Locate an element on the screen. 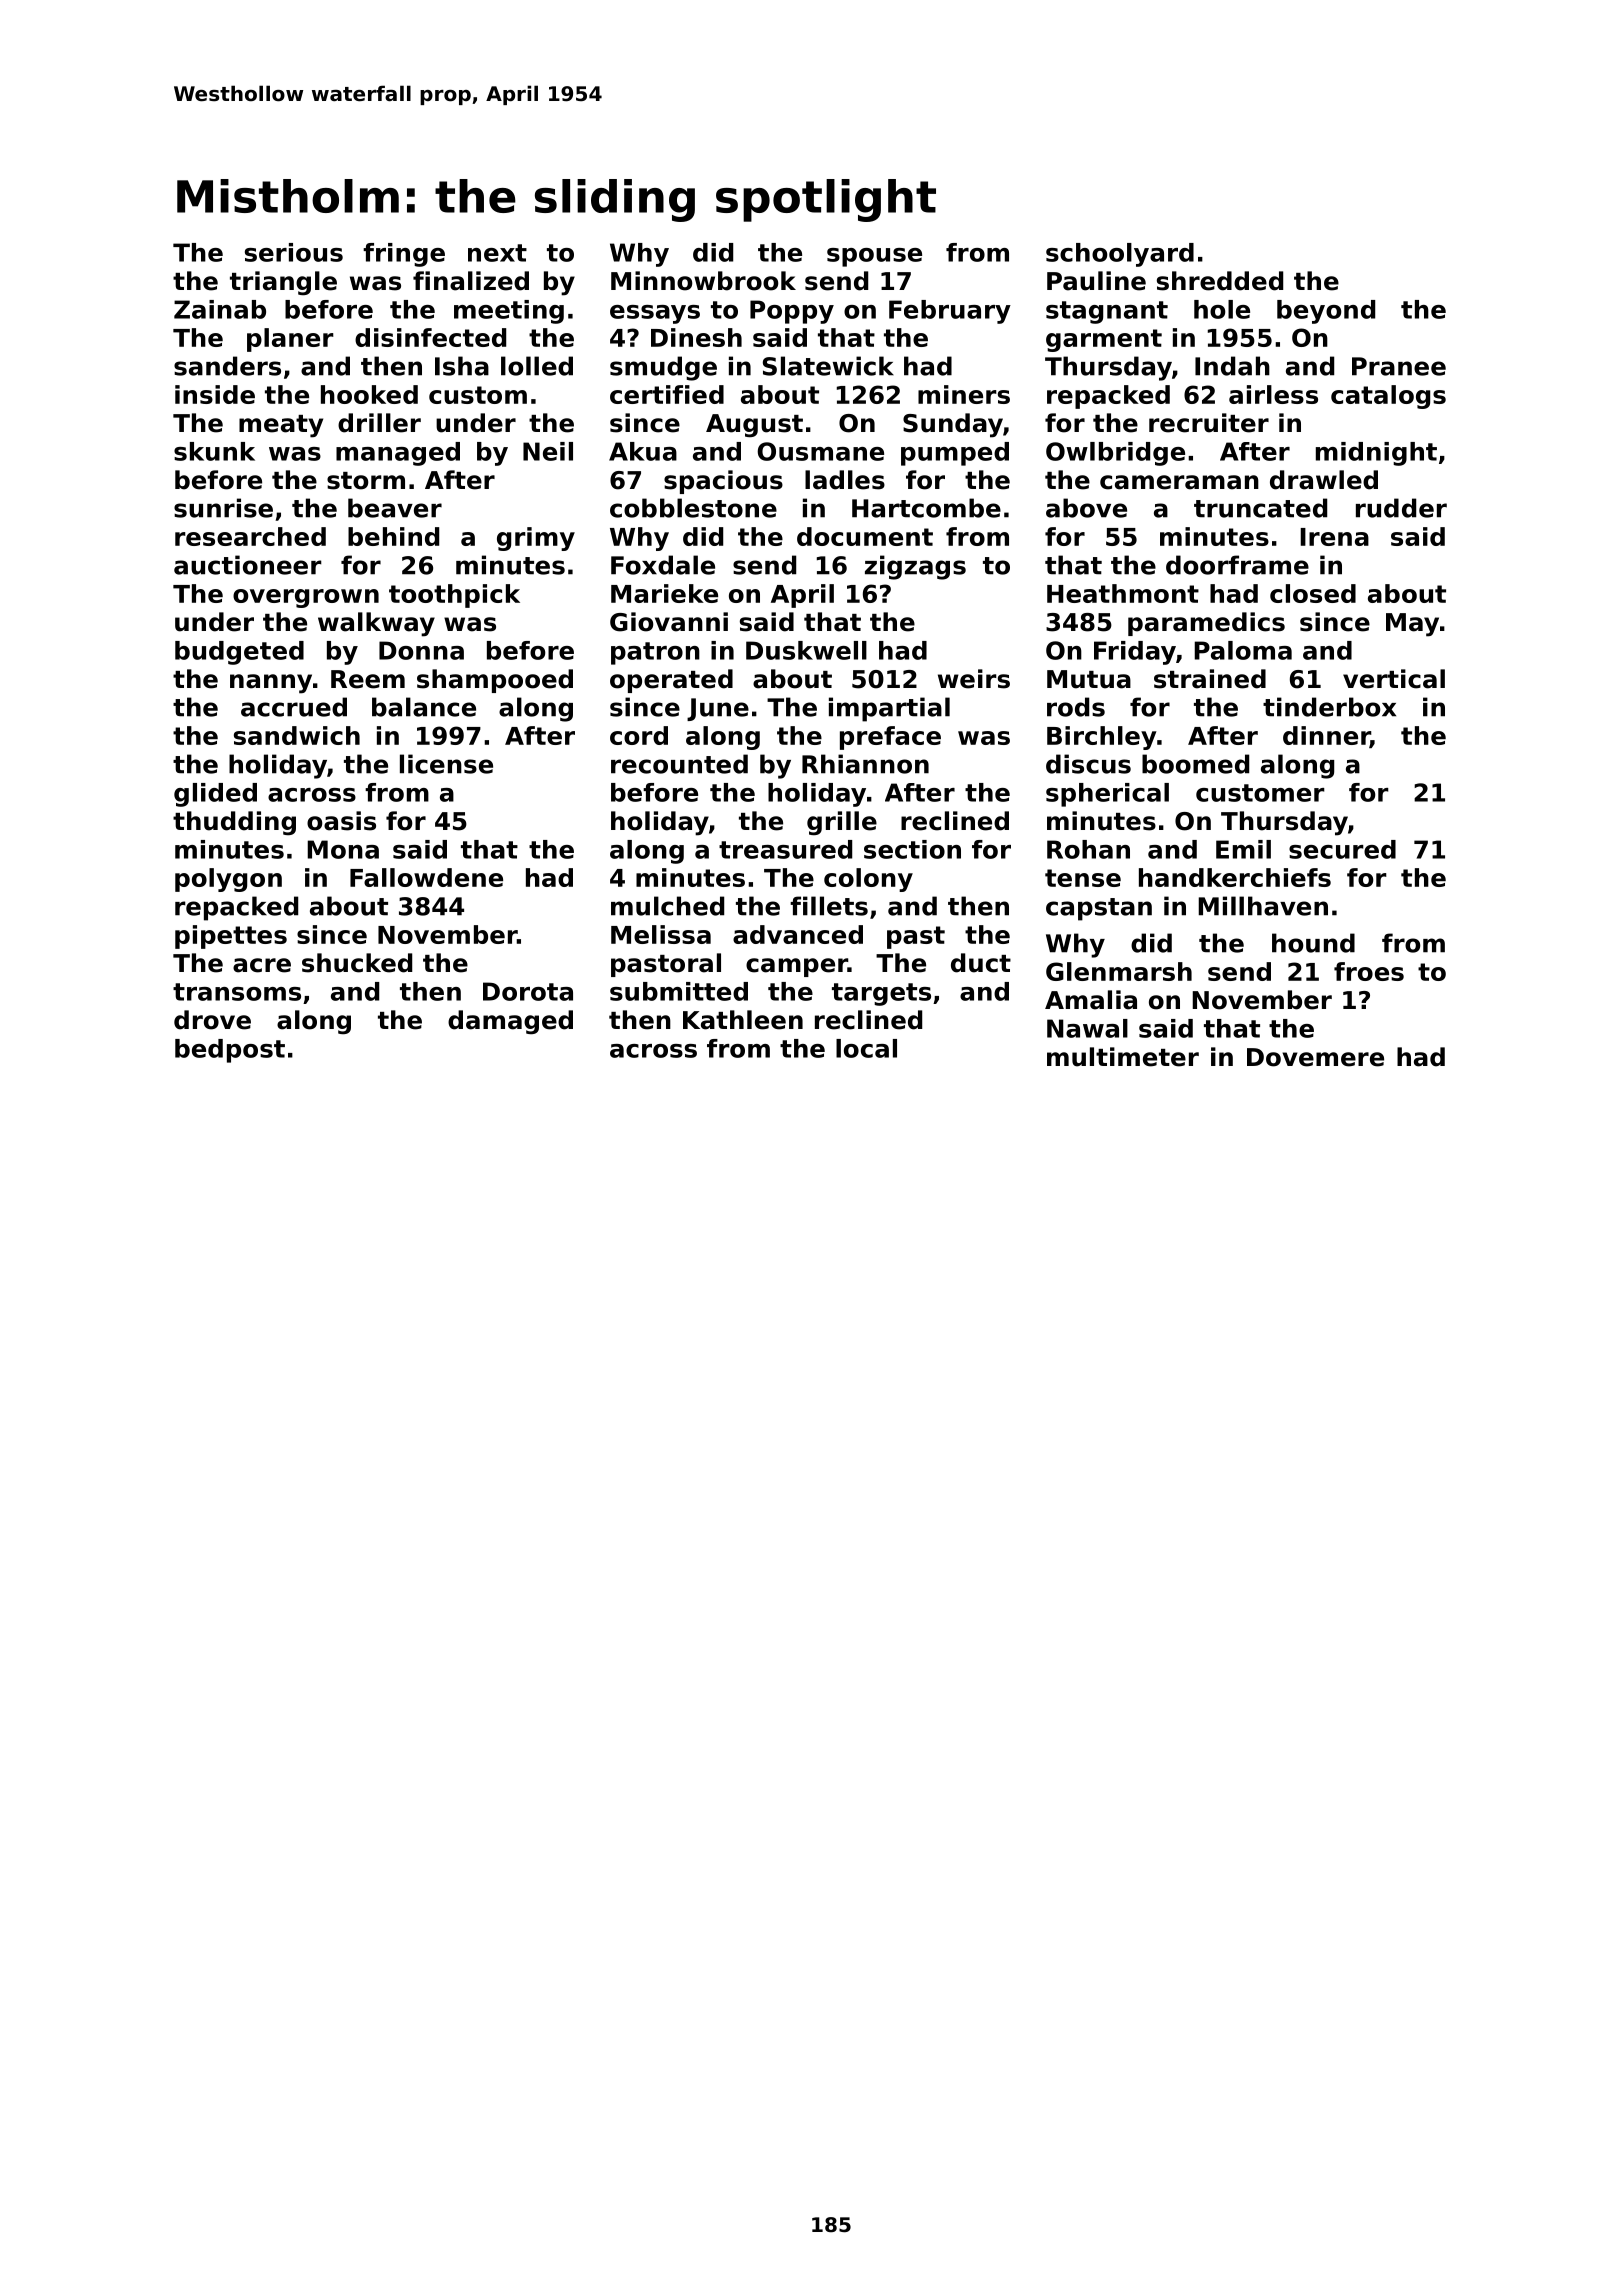 The height and width of the screenshot is (2292, 1620). mulched is located at coordinates (667, 906).
